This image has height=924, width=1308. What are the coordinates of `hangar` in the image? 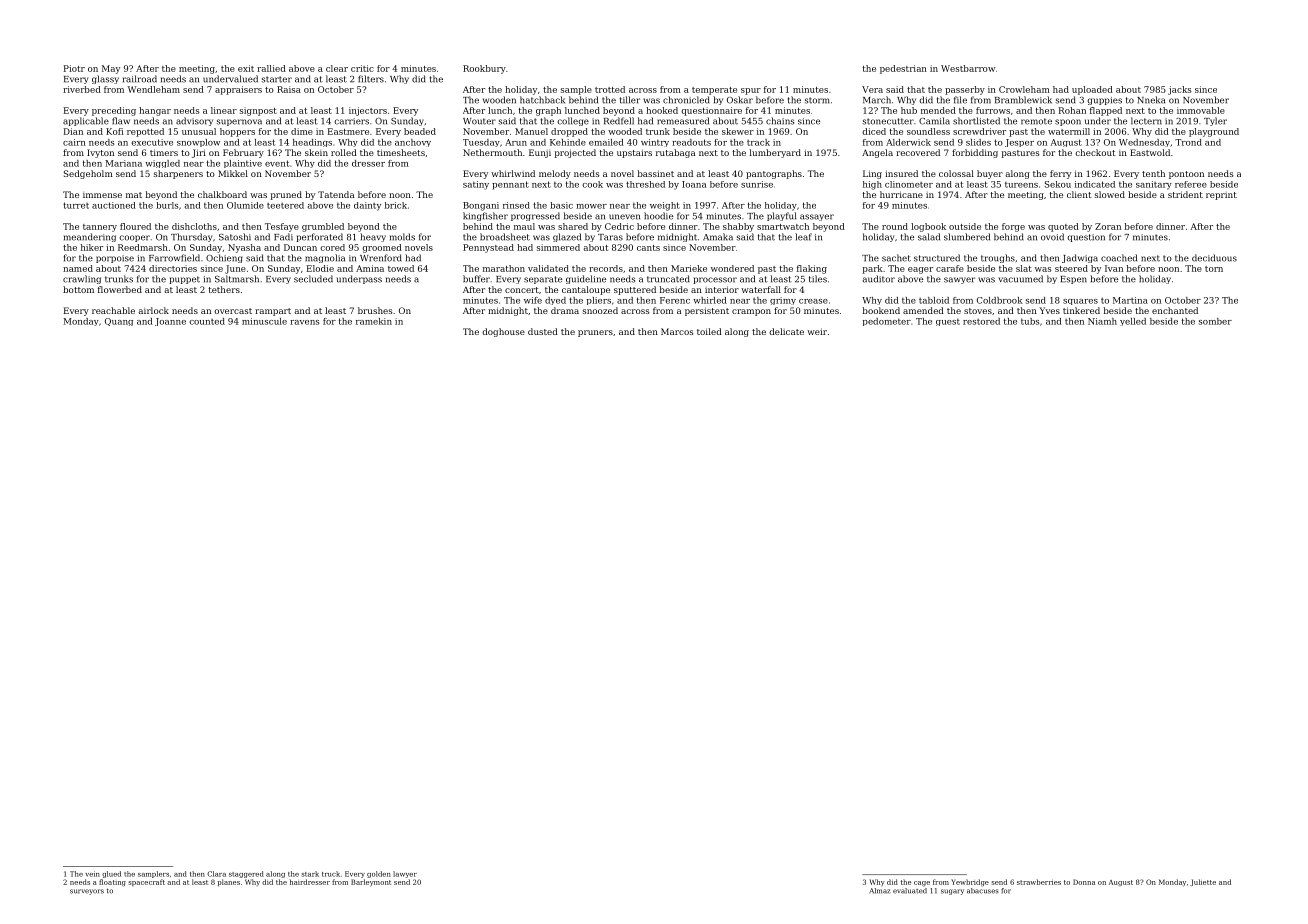 It's located at (155, 111).
